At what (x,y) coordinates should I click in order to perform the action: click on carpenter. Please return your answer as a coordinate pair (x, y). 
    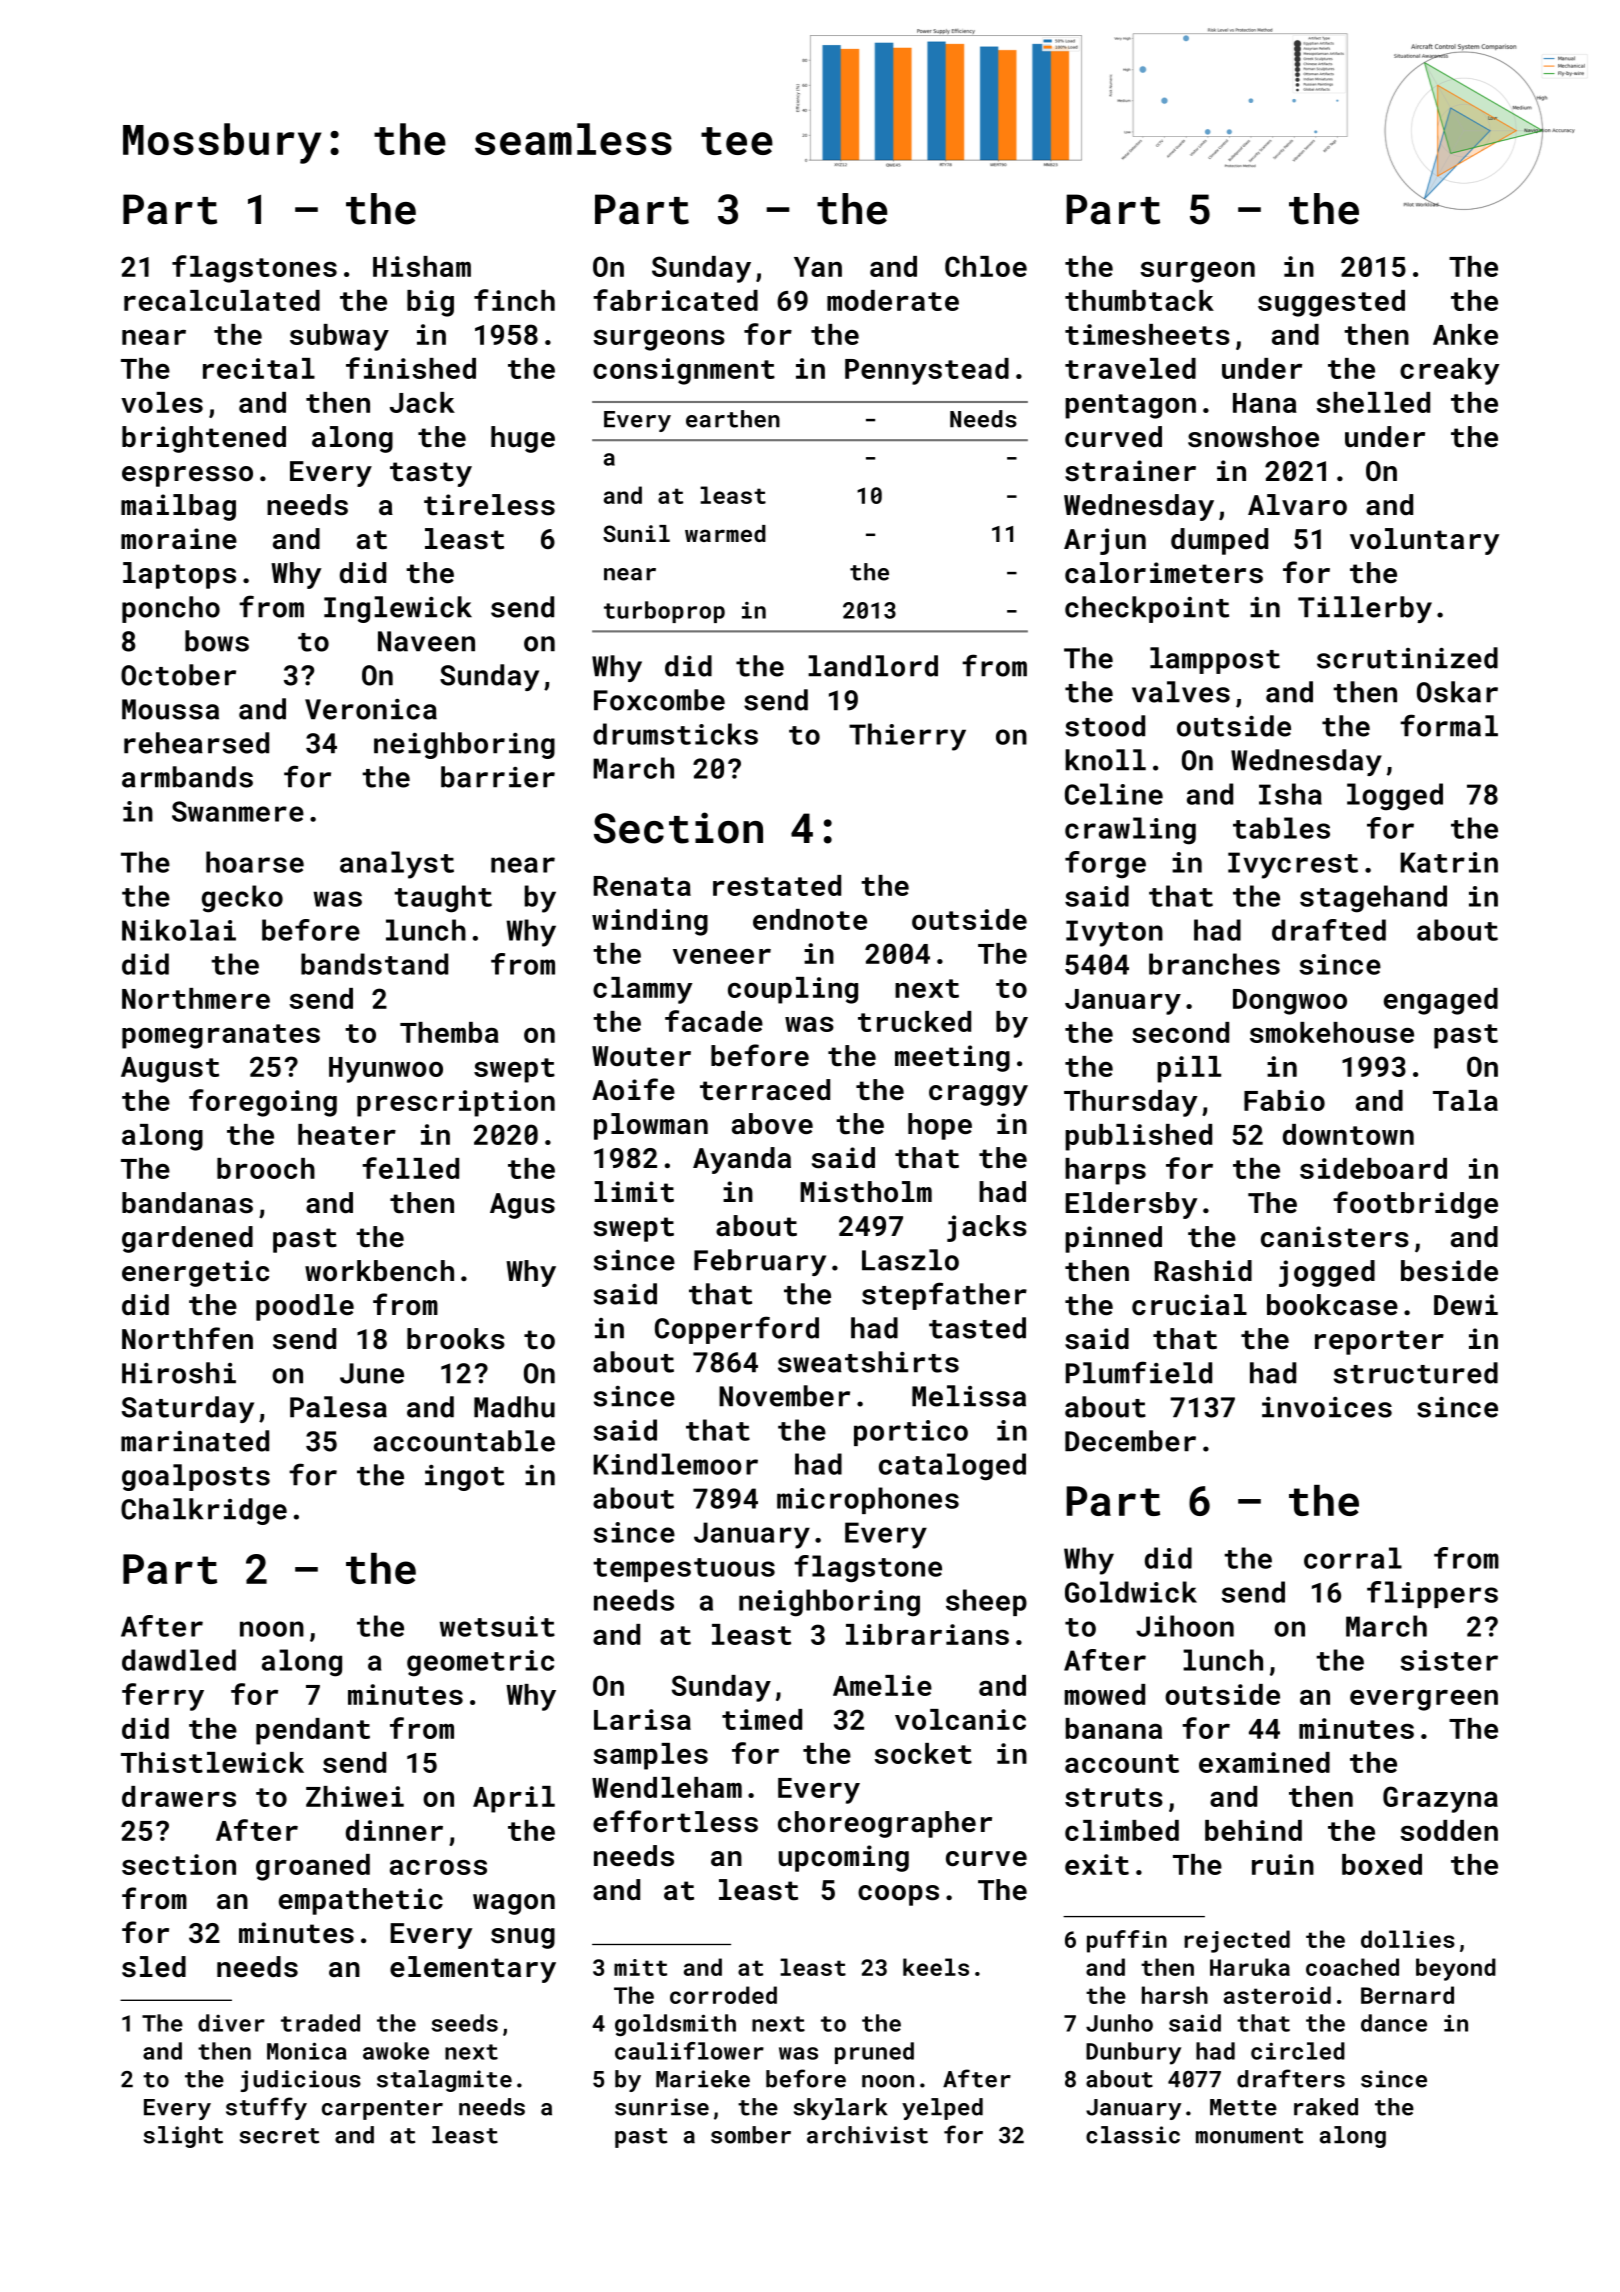
    Looking at the image, I should click on (382, 2110).
